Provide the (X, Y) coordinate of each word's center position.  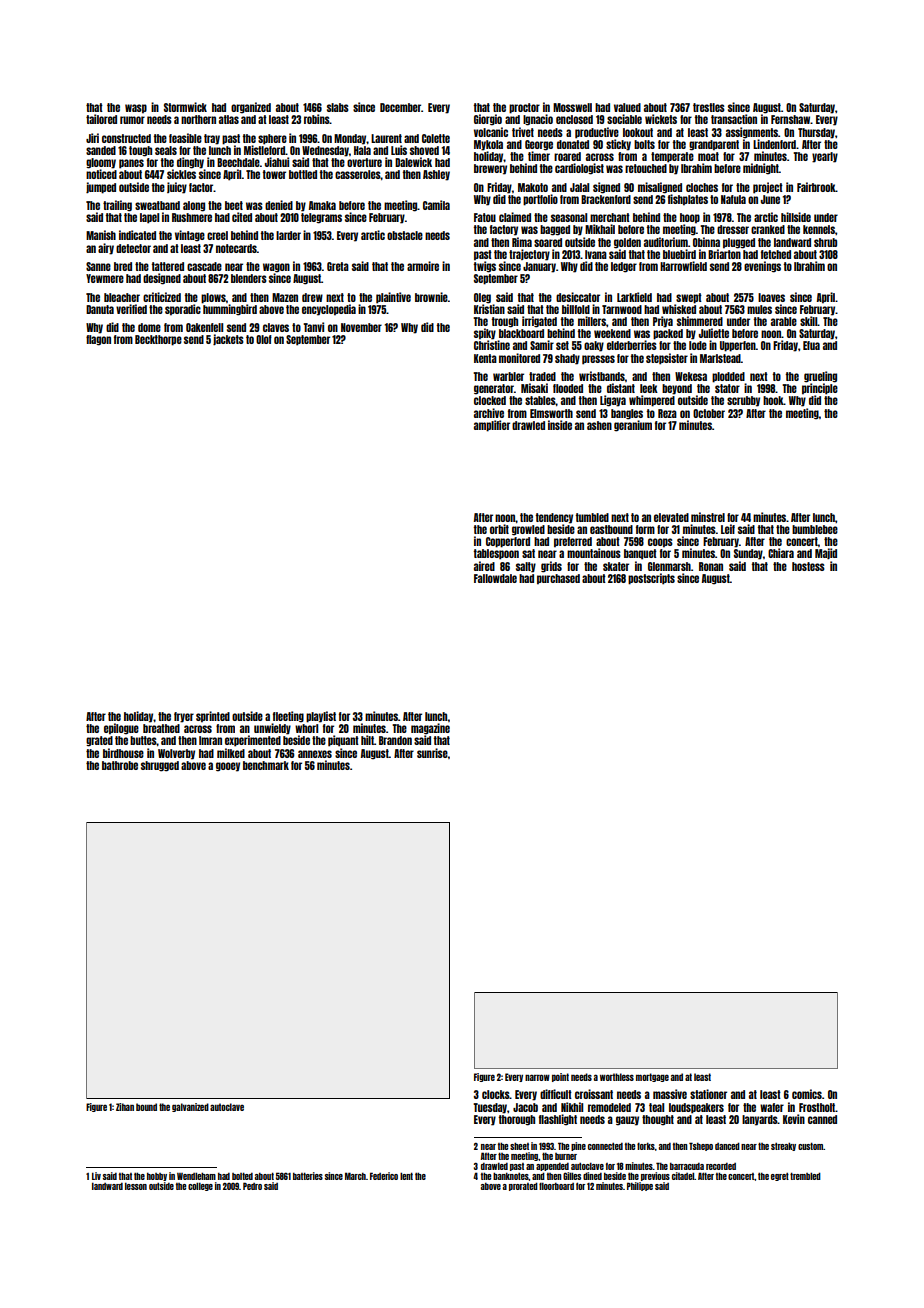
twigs (484, 267)
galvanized (190, 1107)
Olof (264, 339)
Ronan (711, 566)
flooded (568, 388)
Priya (663, 322)
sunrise (432, 753)
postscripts (651, 579)
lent (406, 1176)
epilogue (121, 729)
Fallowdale (495, 578)
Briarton (724, 254)
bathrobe (120, 765)
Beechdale (238, 162)
